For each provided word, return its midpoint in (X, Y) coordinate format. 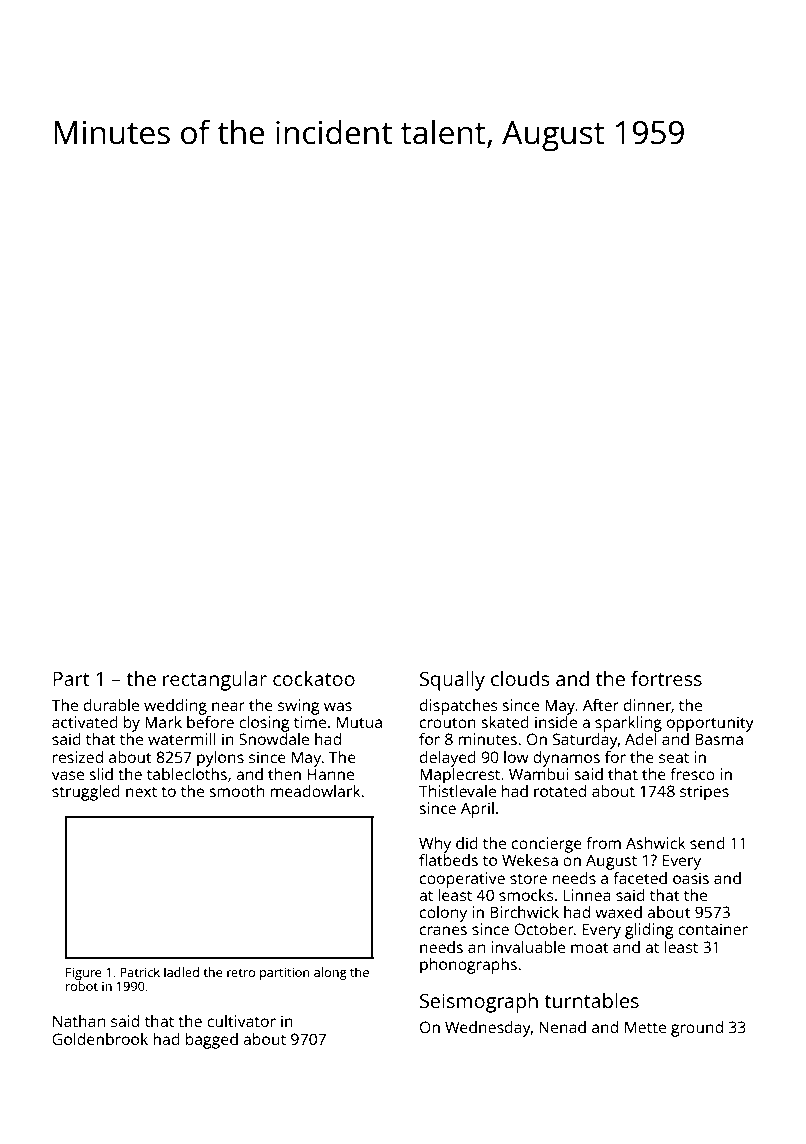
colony (443, 914)
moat (590, 947)
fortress (666, 678)
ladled (181, 972)
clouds (520, 678)
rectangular (215, 681)
